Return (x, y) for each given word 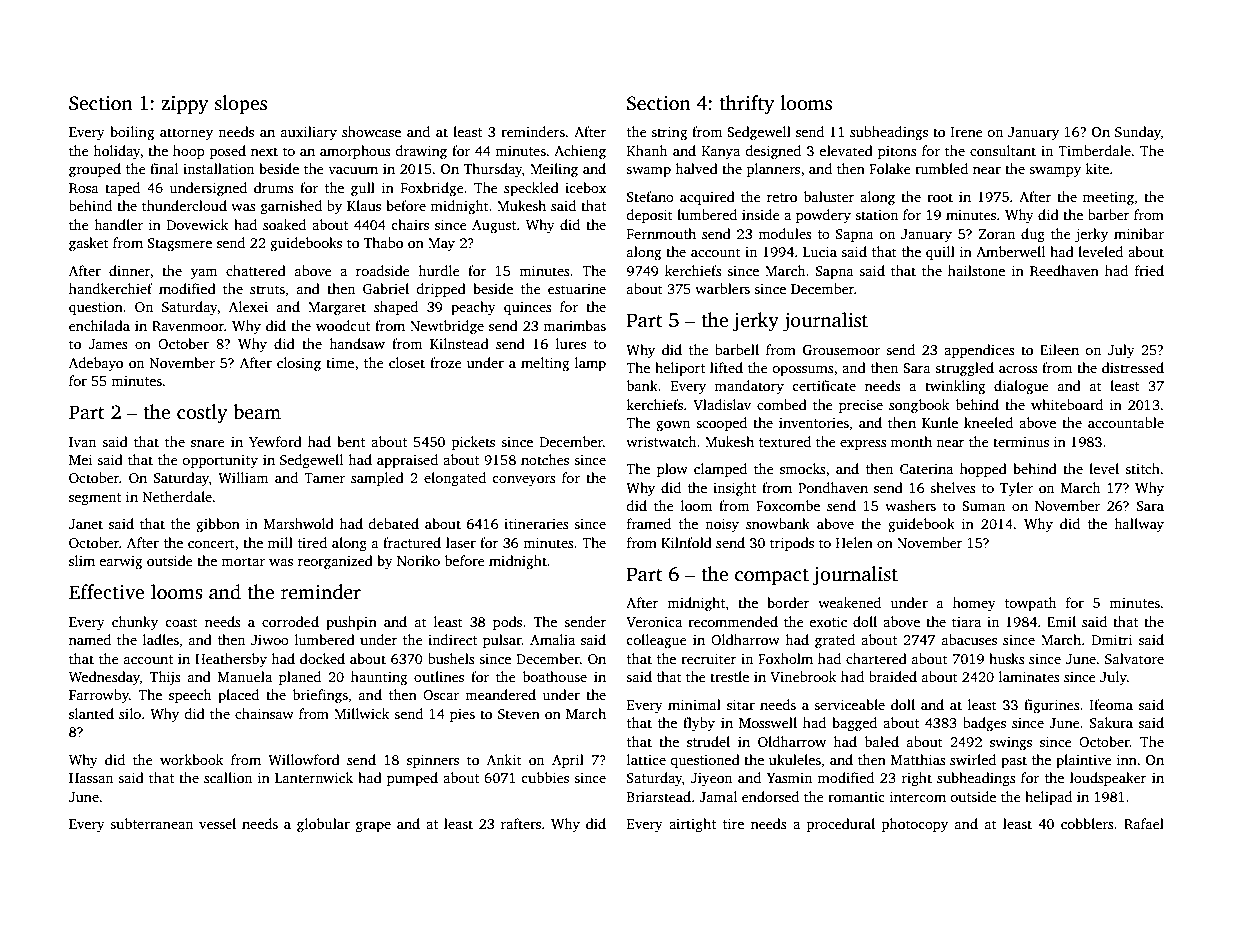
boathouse (555, 676)
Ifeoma (1111, 704)
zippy (184, 105)
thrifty (747, 105)
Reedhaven (1064, 270)
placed (238, 696)
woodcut (343, 325)
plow (672, 470)
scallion (228, 777)
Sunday (1138, 133)
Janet (86, 524)
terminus (1021, 442)
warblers (722, 288)
